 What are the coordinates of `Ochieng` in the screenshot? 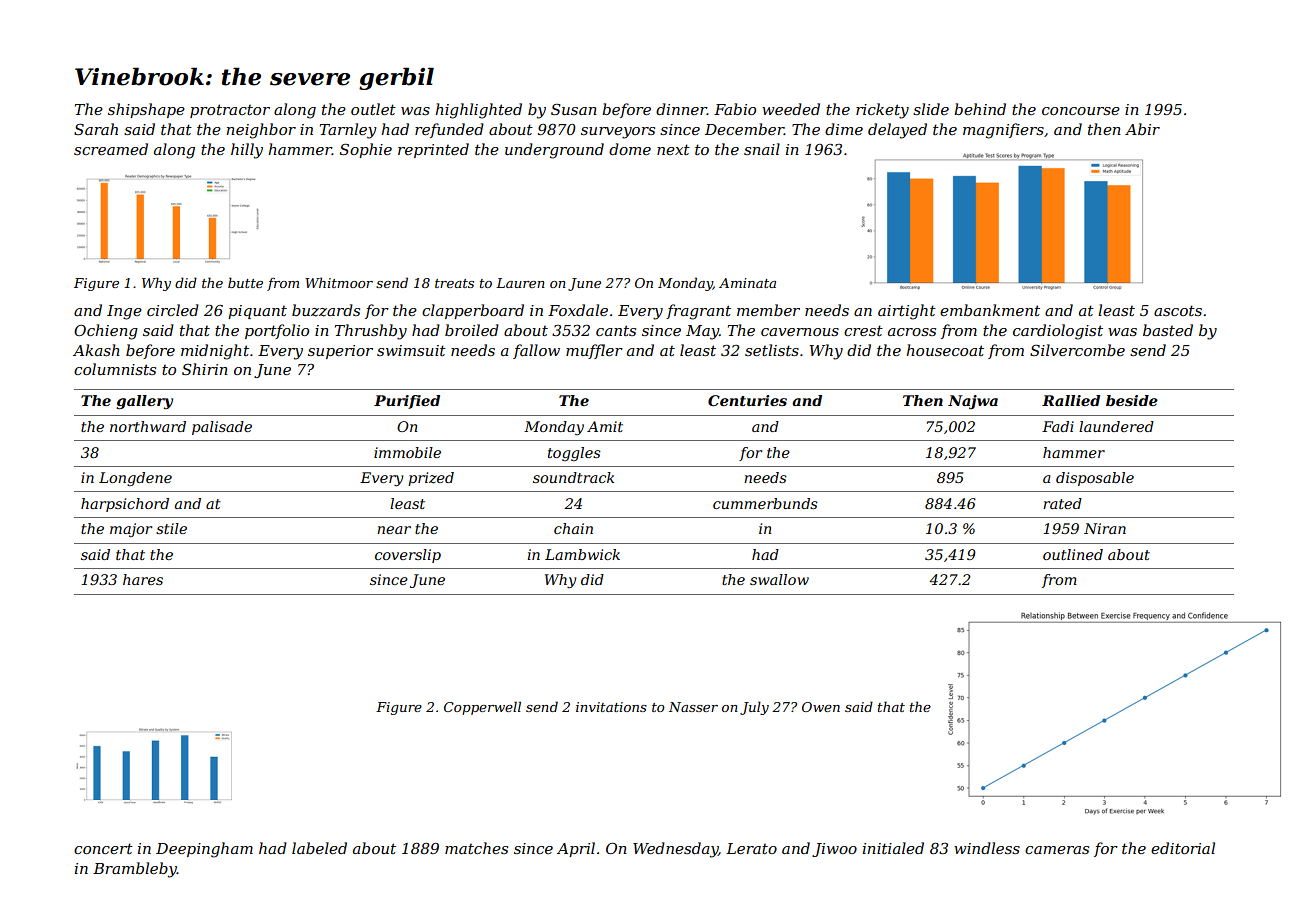 It's located at (106, 332).
